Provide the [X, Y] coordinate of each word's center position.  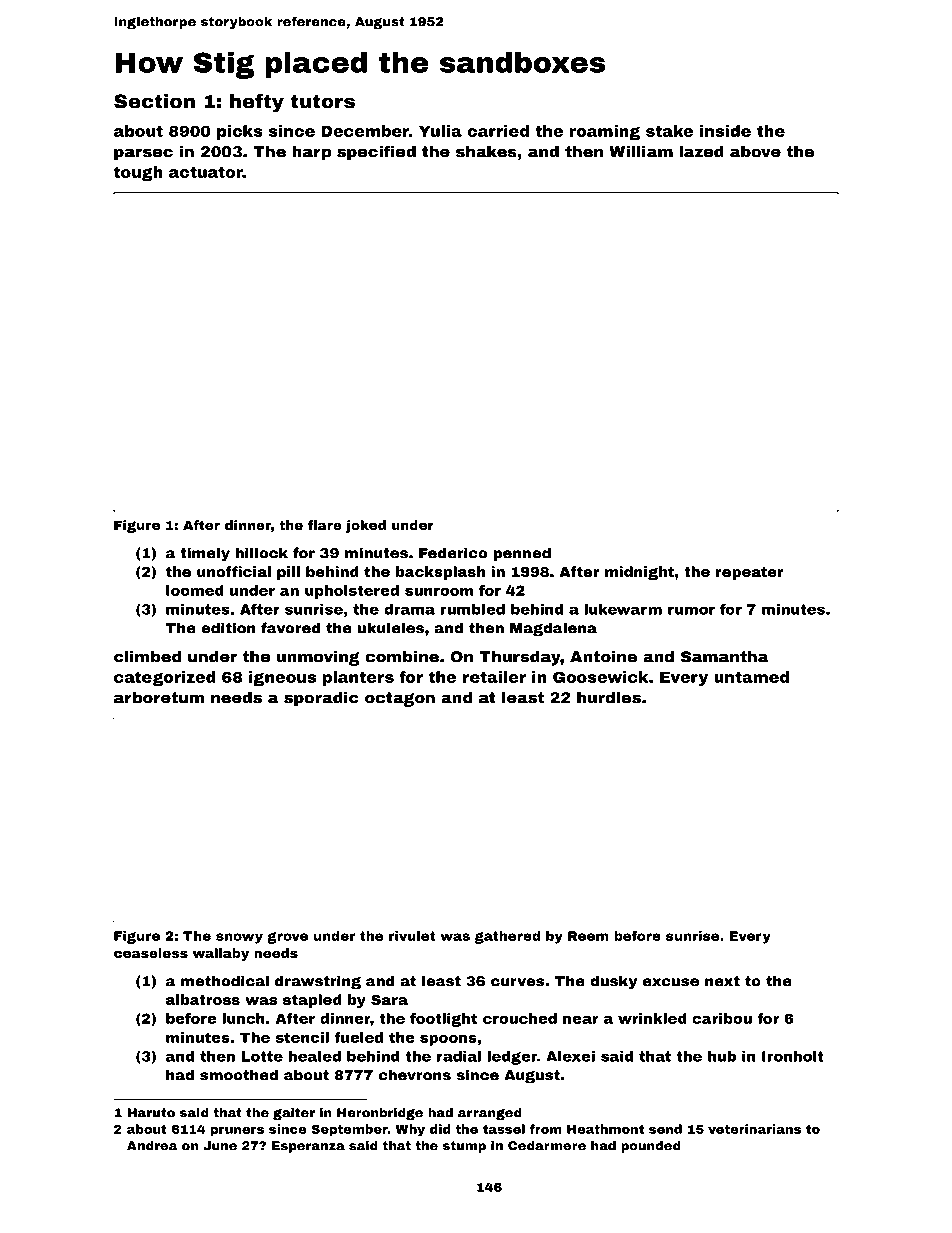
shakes [486, 151]
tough [138, 173]
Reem [588, 936]
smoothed [239, 1075]
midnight [639, 573]
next [722, 981]
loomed [195, 590]
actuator [206, 172]
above [755, 151]
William [641, 151]
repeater [750, 573]
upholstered [352, 592]
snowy [239, 938]
